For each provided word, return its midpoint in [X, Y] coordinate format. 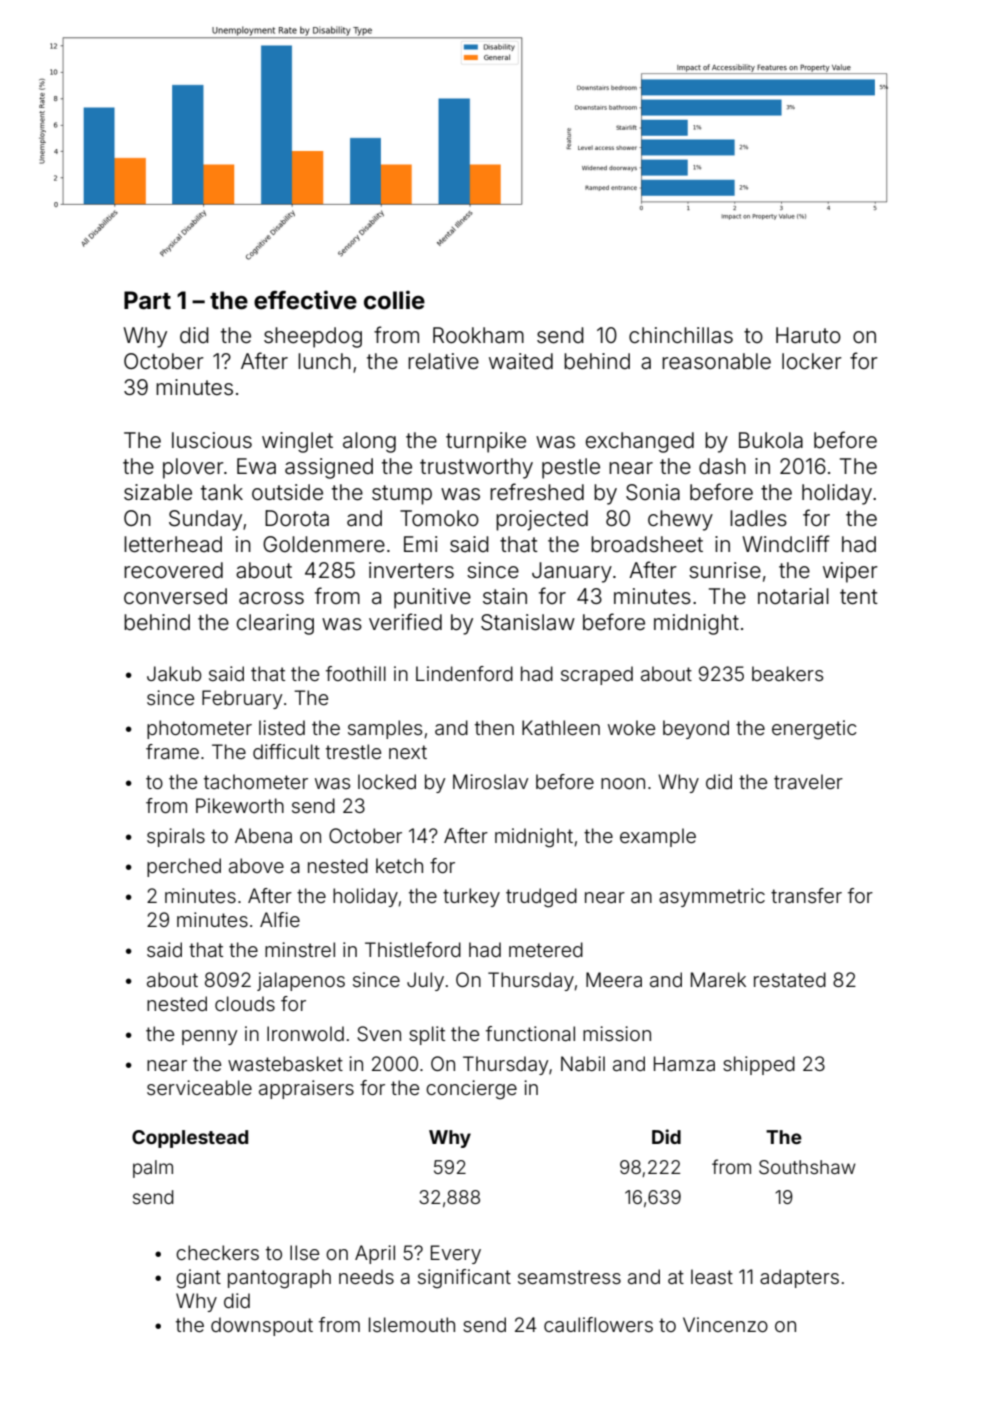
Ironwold [305, 1033]
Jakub [174, 673]
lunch [324, 361]
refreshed [537, 492]
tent [859, 597]
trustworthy [476, 468]
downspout [262, 1326]
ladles [758, 518]
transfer [806, 895]
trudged [541, 898]
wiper [850, 572]
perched [184, 867]
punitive [432, 598]
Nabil [583, 1063]
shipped [759, 1065]
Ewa [256, 466]
